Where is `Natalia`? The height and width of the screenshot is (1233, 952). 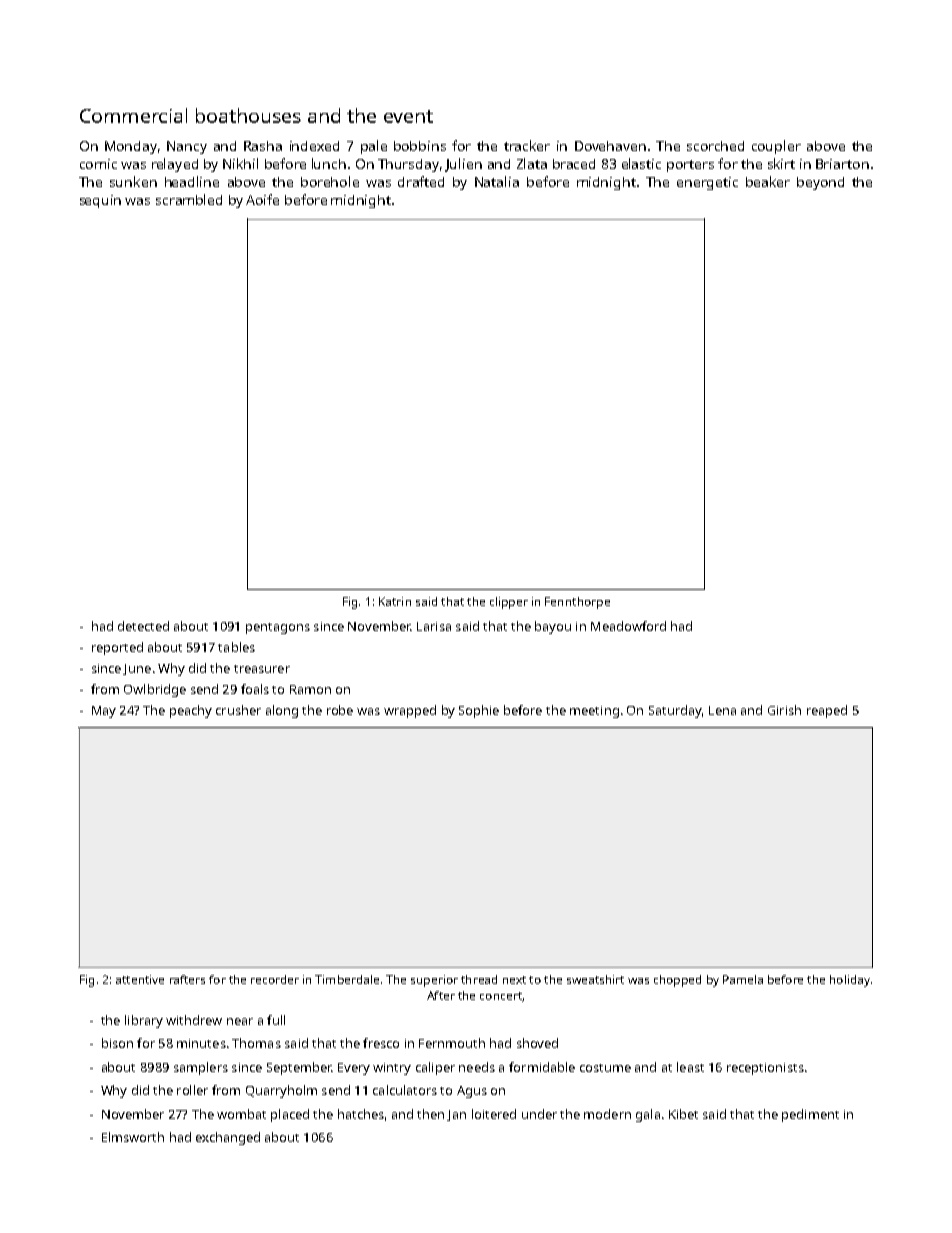 Natalia is located at coordinates (497, 181).
